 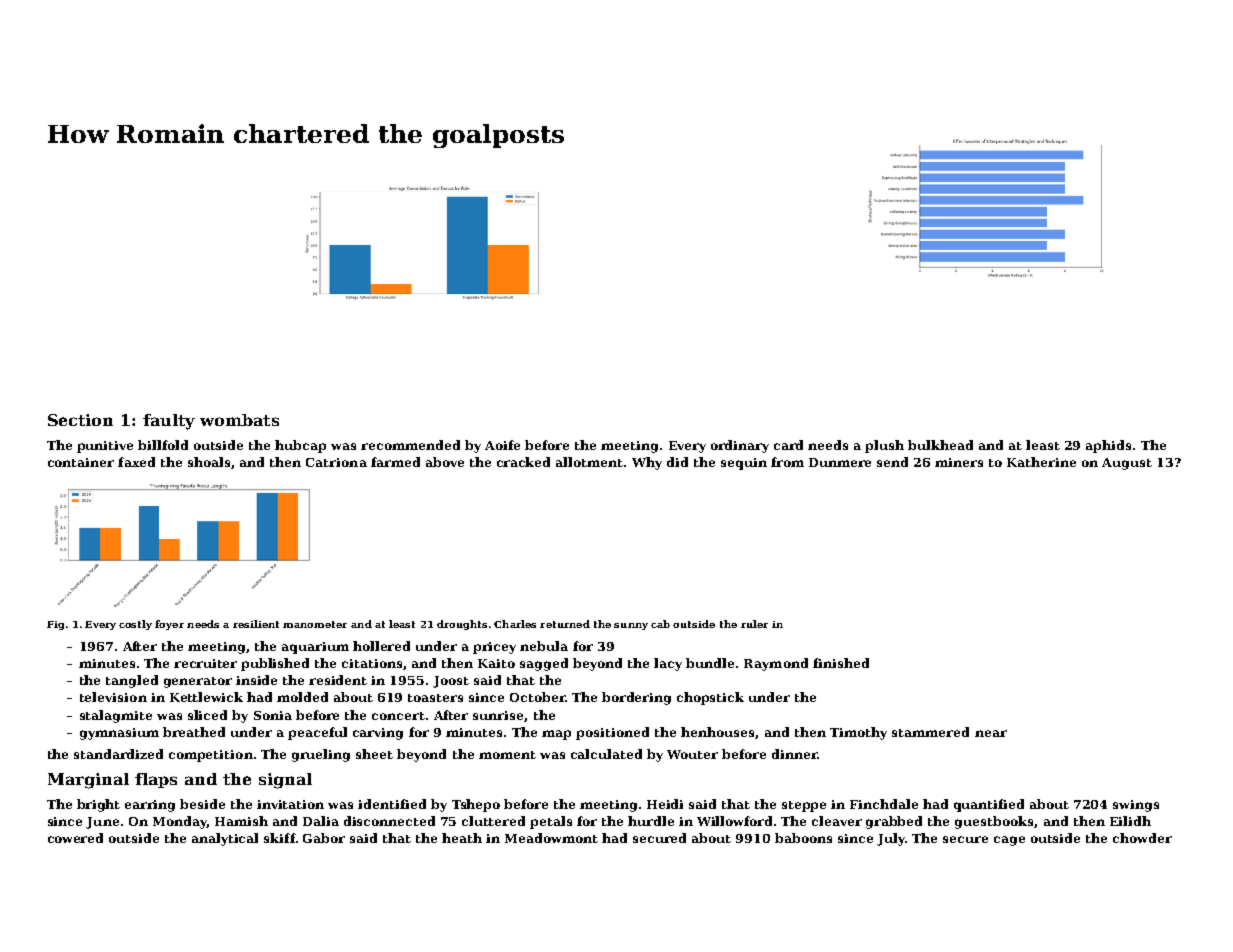 I want to click on baboons, so click(x=803, y=838).
